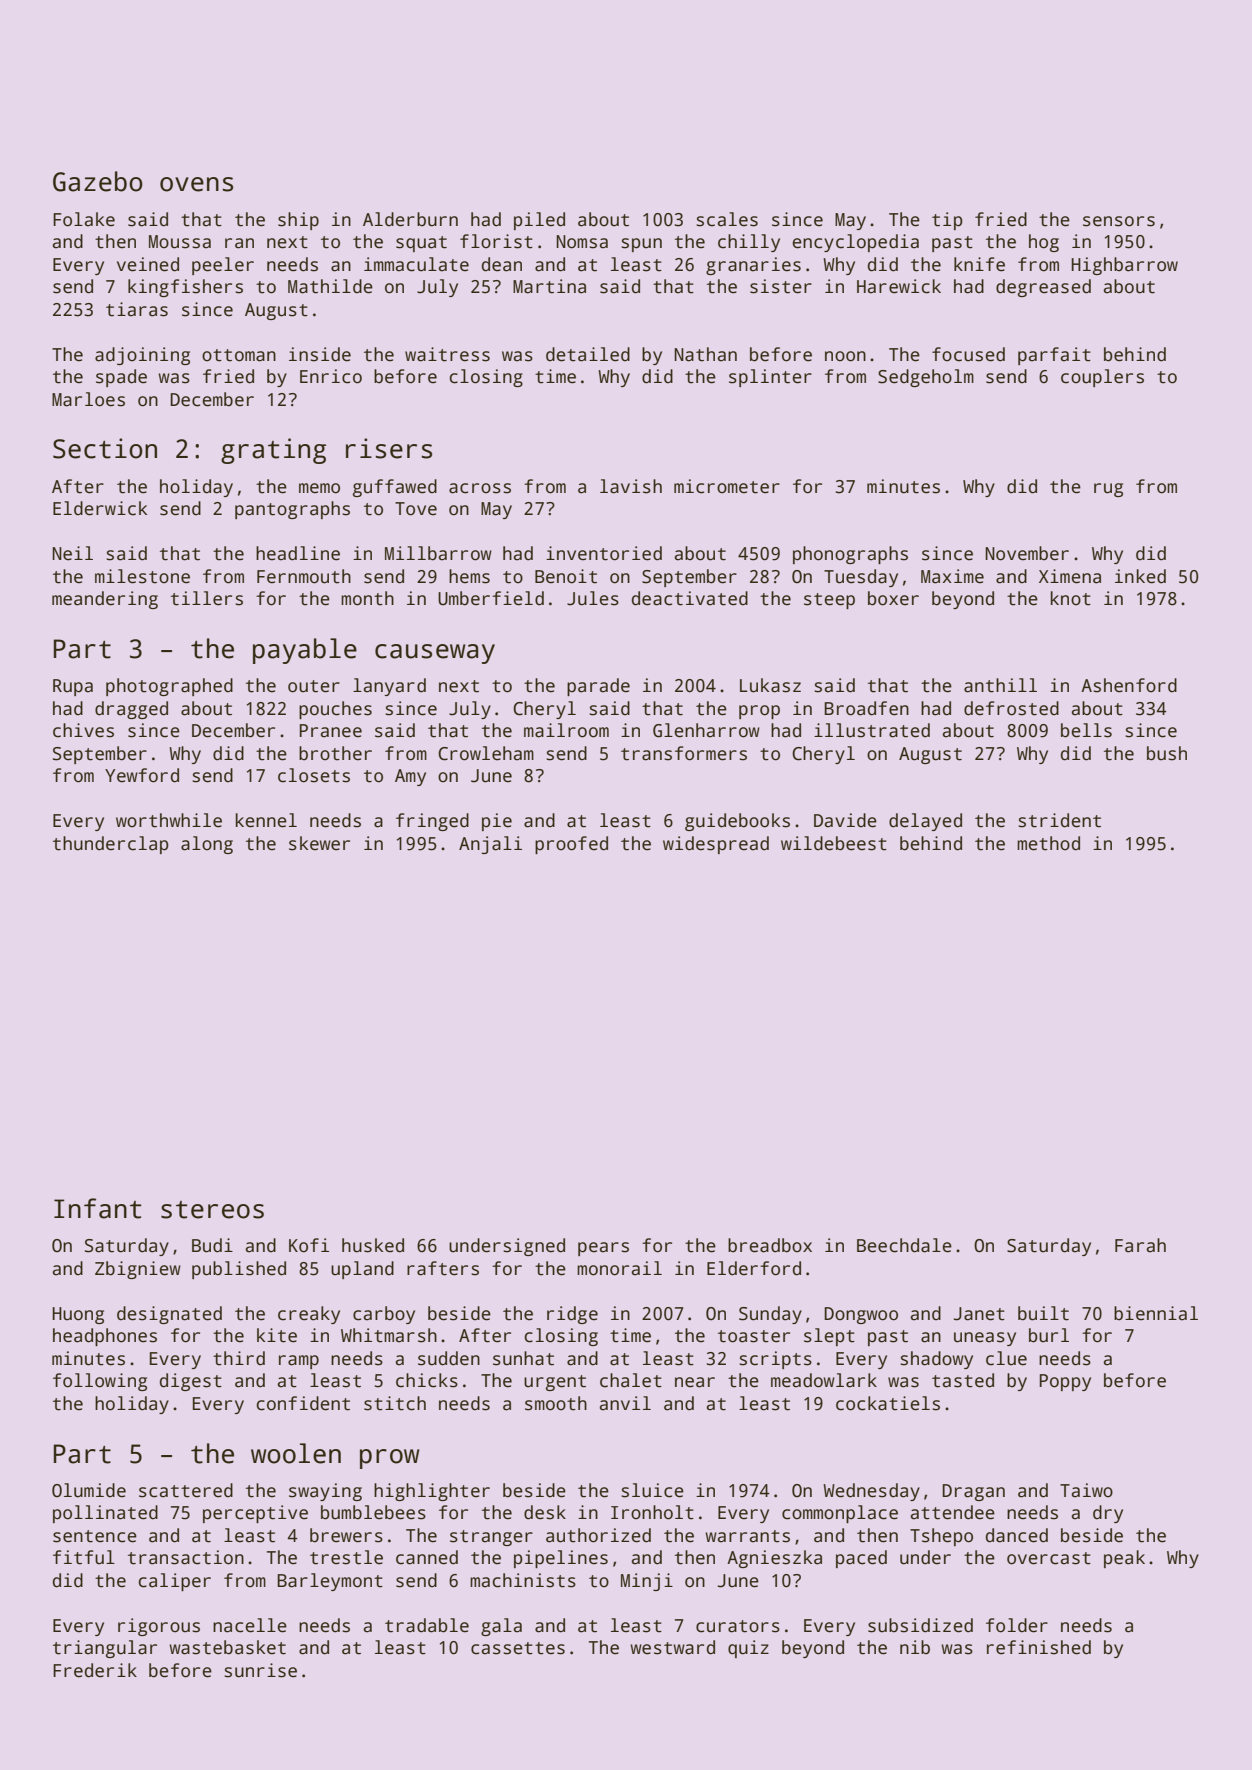  What do you see at coordinates (98, 181) in the image?
I see `Gazebo` at bounding box center [98, 181].
